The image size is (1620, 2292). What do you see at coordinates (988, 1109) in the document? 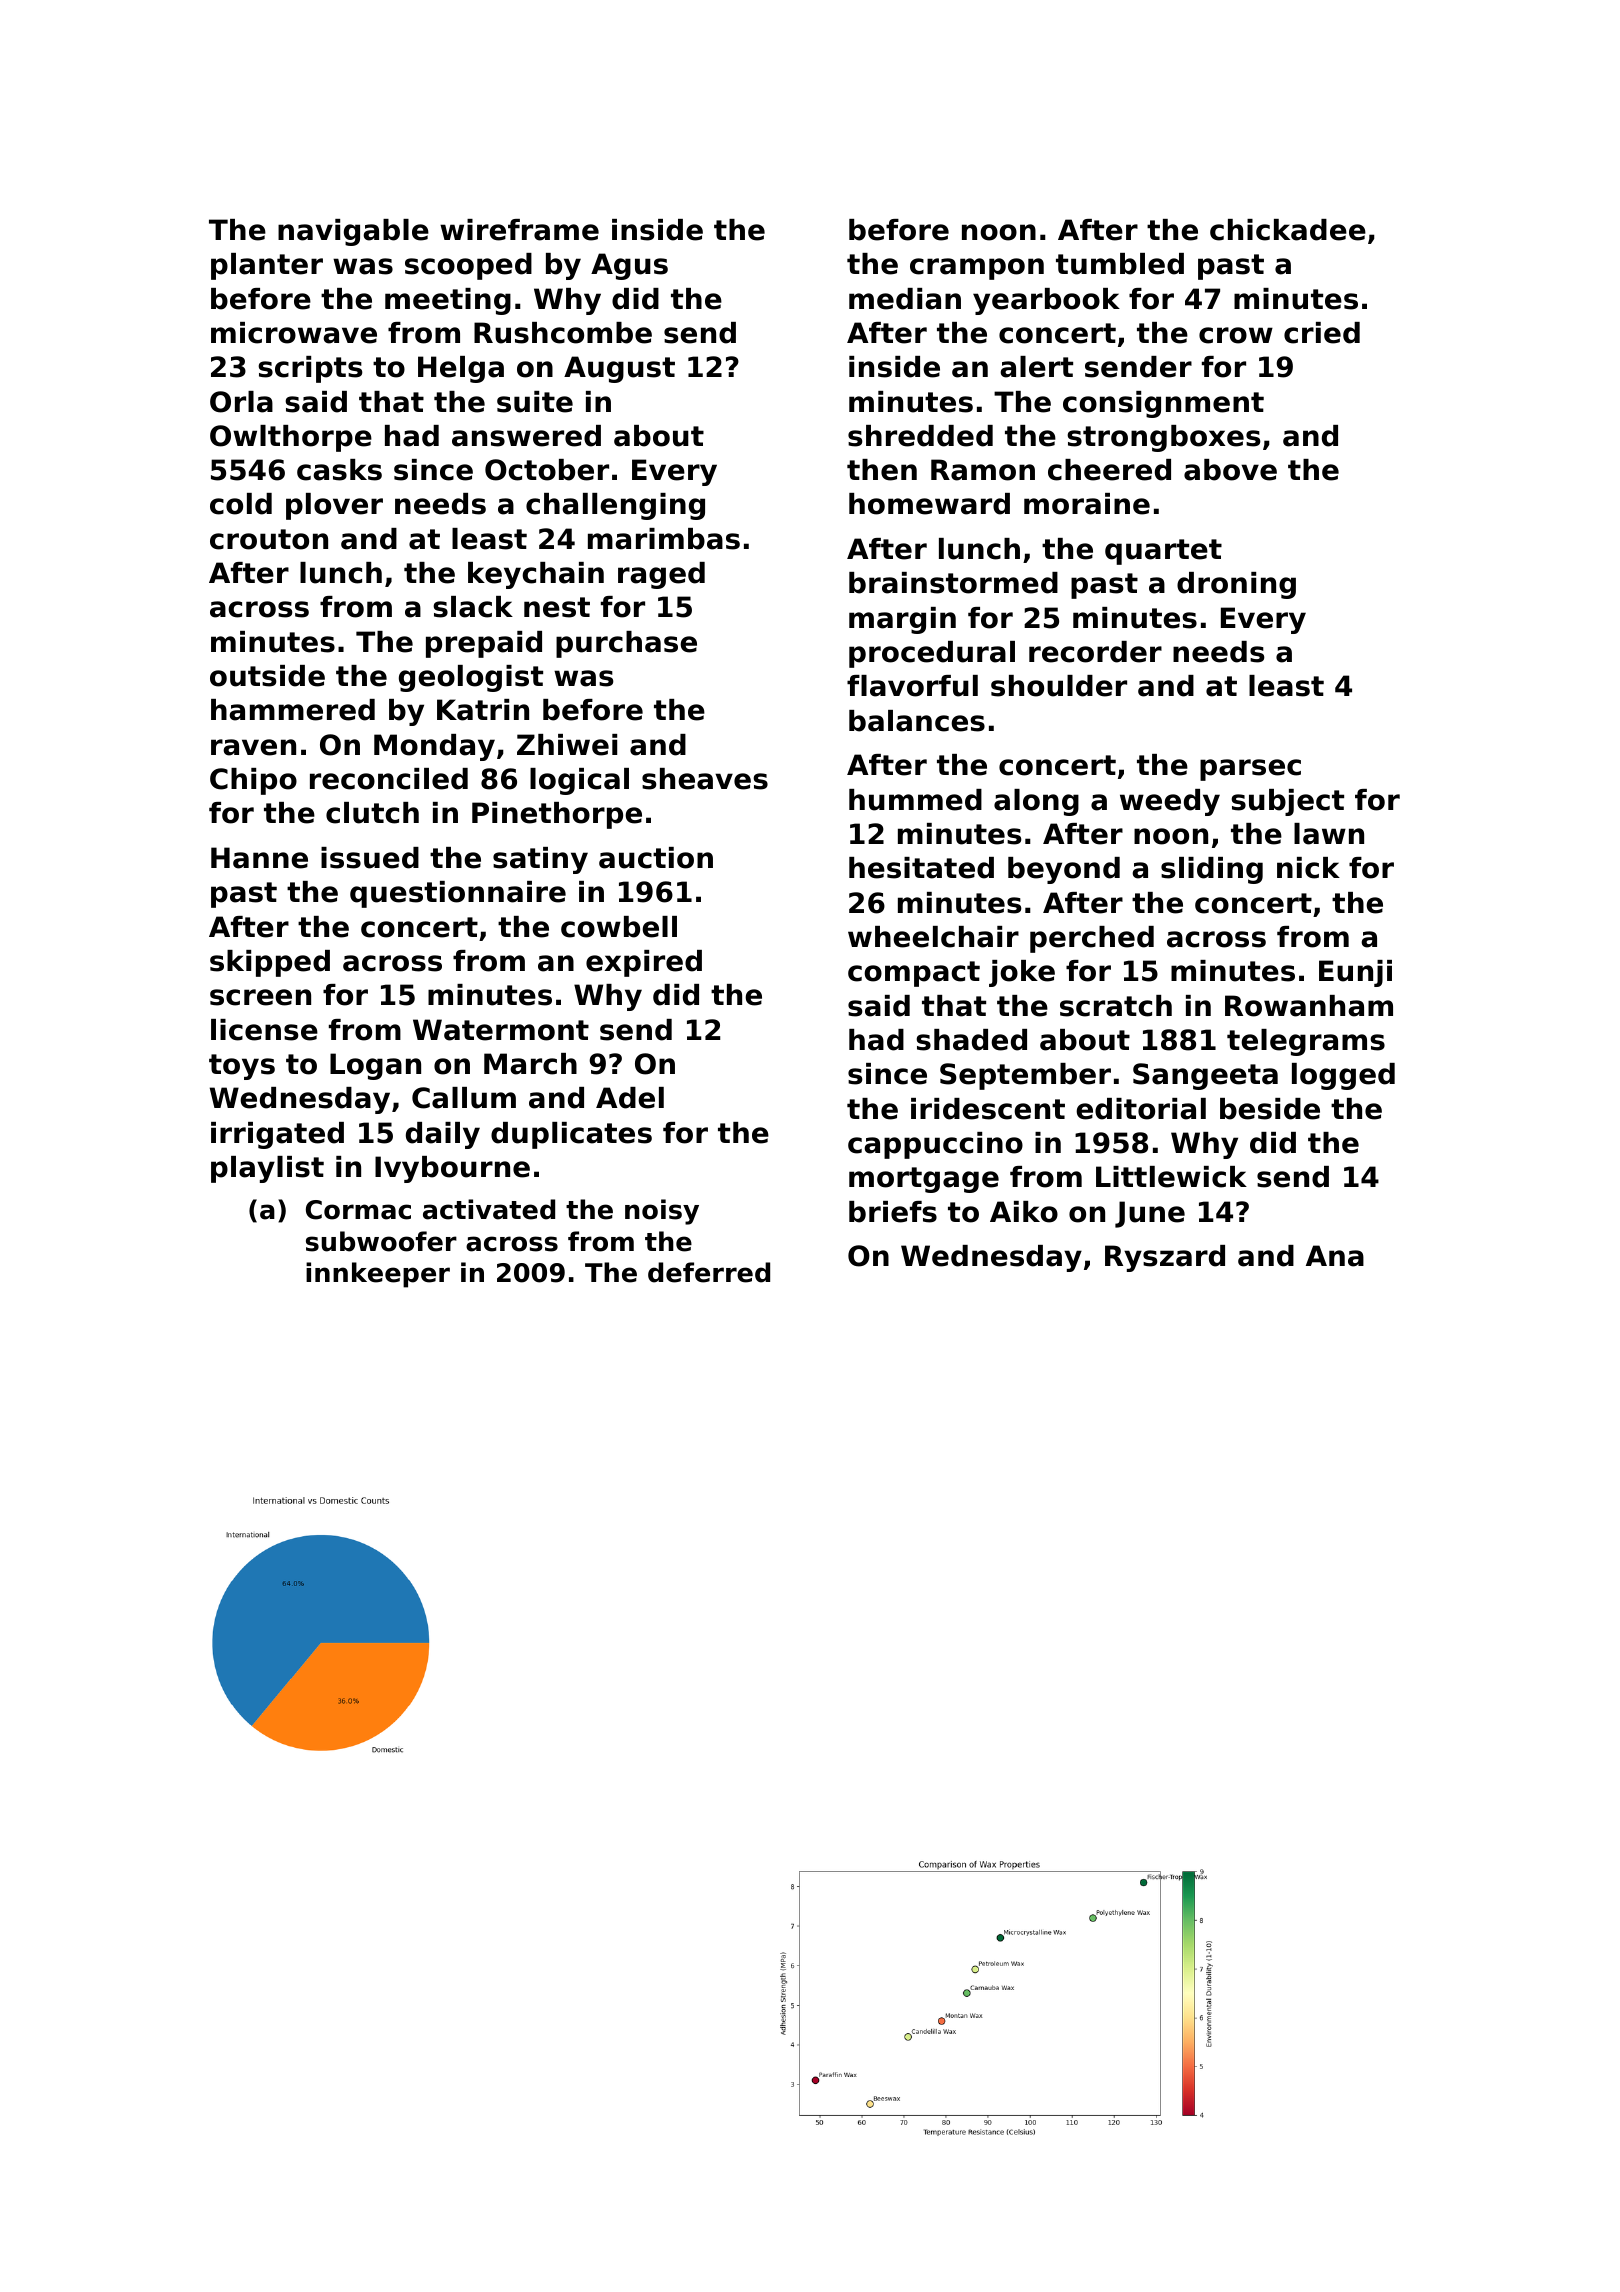
I see `iridescent` at bounding box center [988, 1109].
